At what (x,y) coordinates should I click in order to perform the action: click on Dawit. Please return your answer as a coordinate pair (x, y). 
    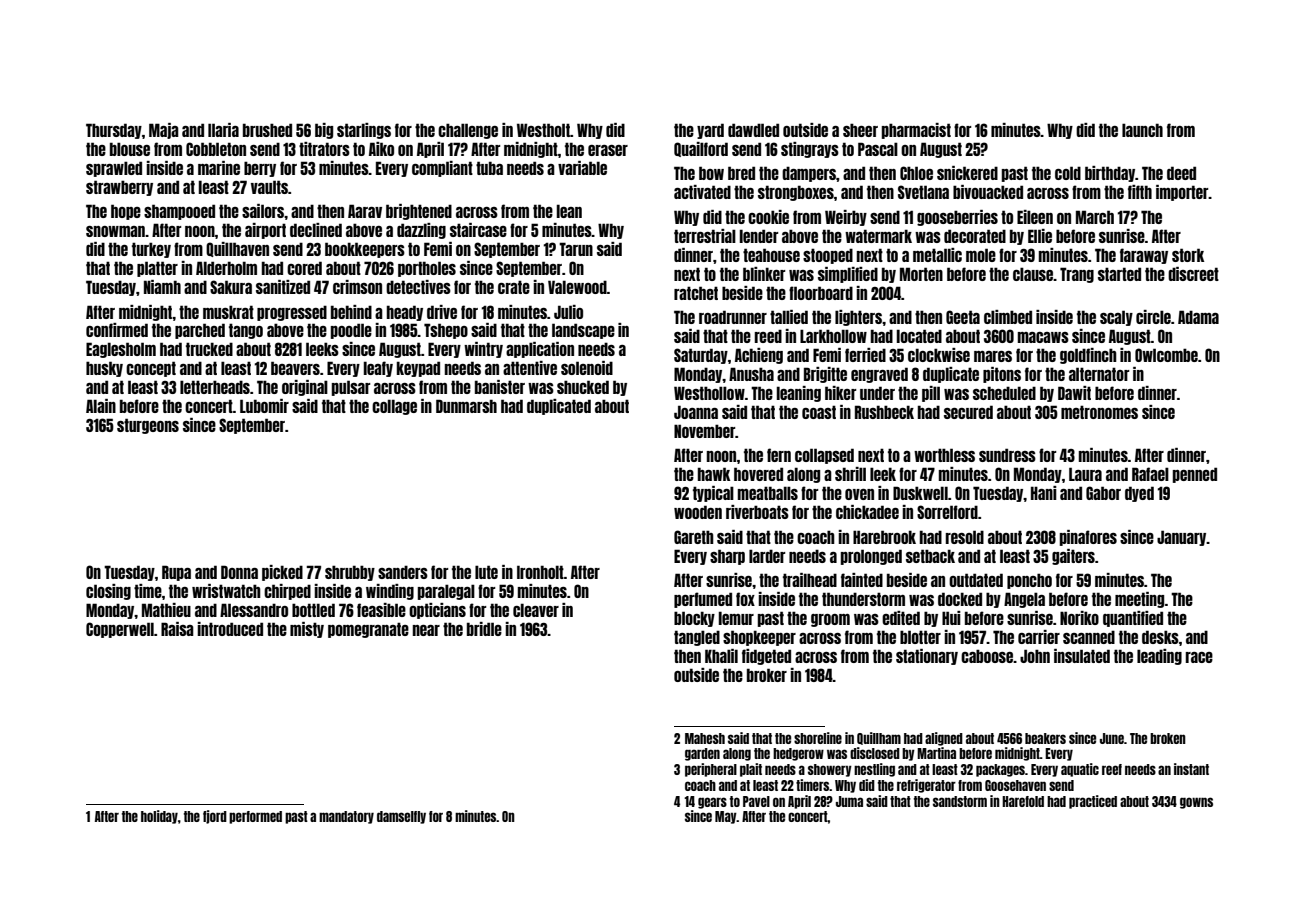
    Looking at the image, I should click on (1074, 393).
